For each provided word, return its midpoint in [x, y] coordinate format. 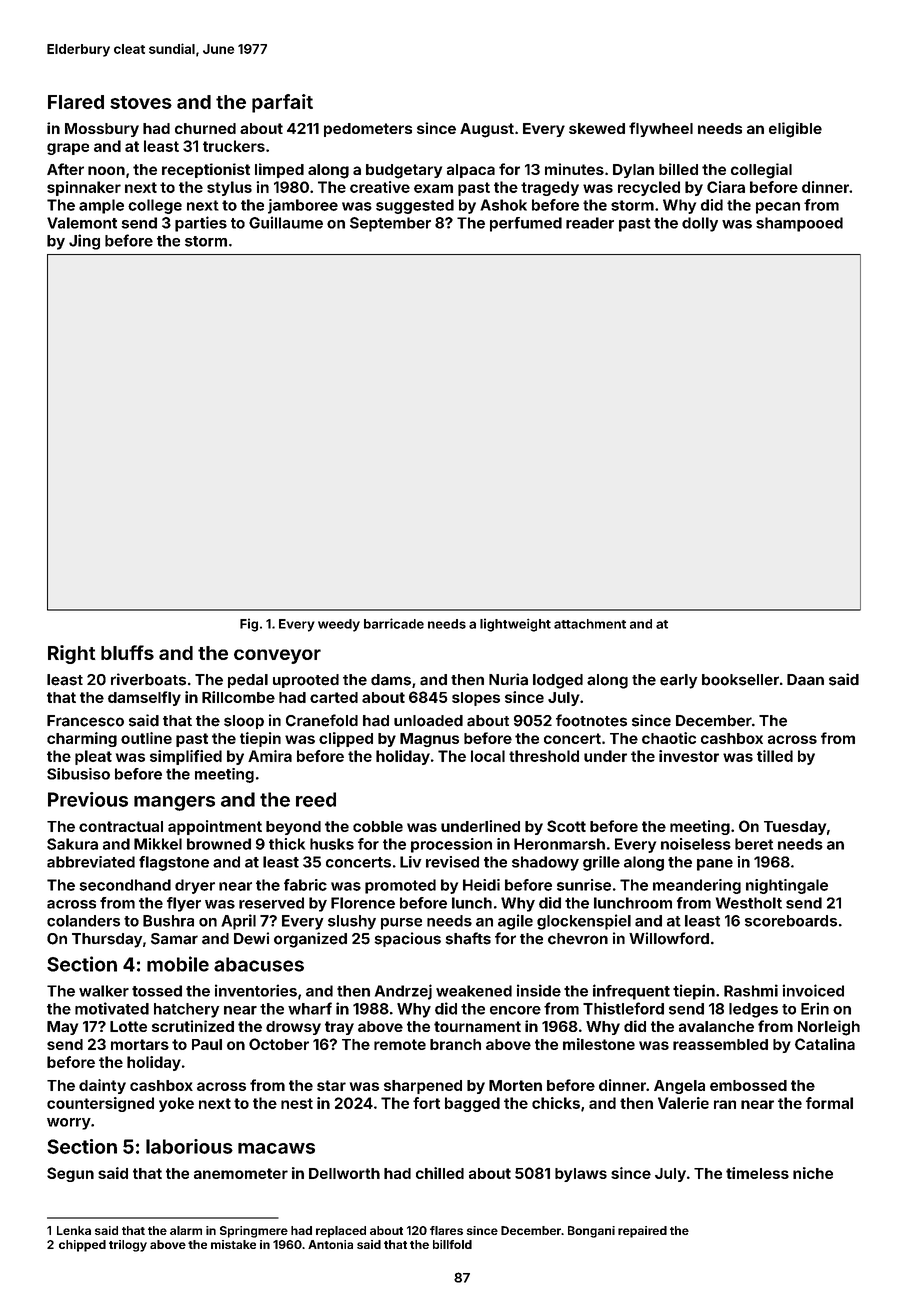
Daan [805, 680]
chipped [82, 1246]
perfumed [526, 224]
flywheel [661, 129]
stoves [141, 102]
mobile [178, 964]
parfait [282, 103]
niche [813, 1173]
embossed [748, 1085]
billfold [452, 1244]
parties [201, 224]
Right [71, 654]
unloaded [428, 721]
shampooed [799, 224]
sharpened [423, 1087]
